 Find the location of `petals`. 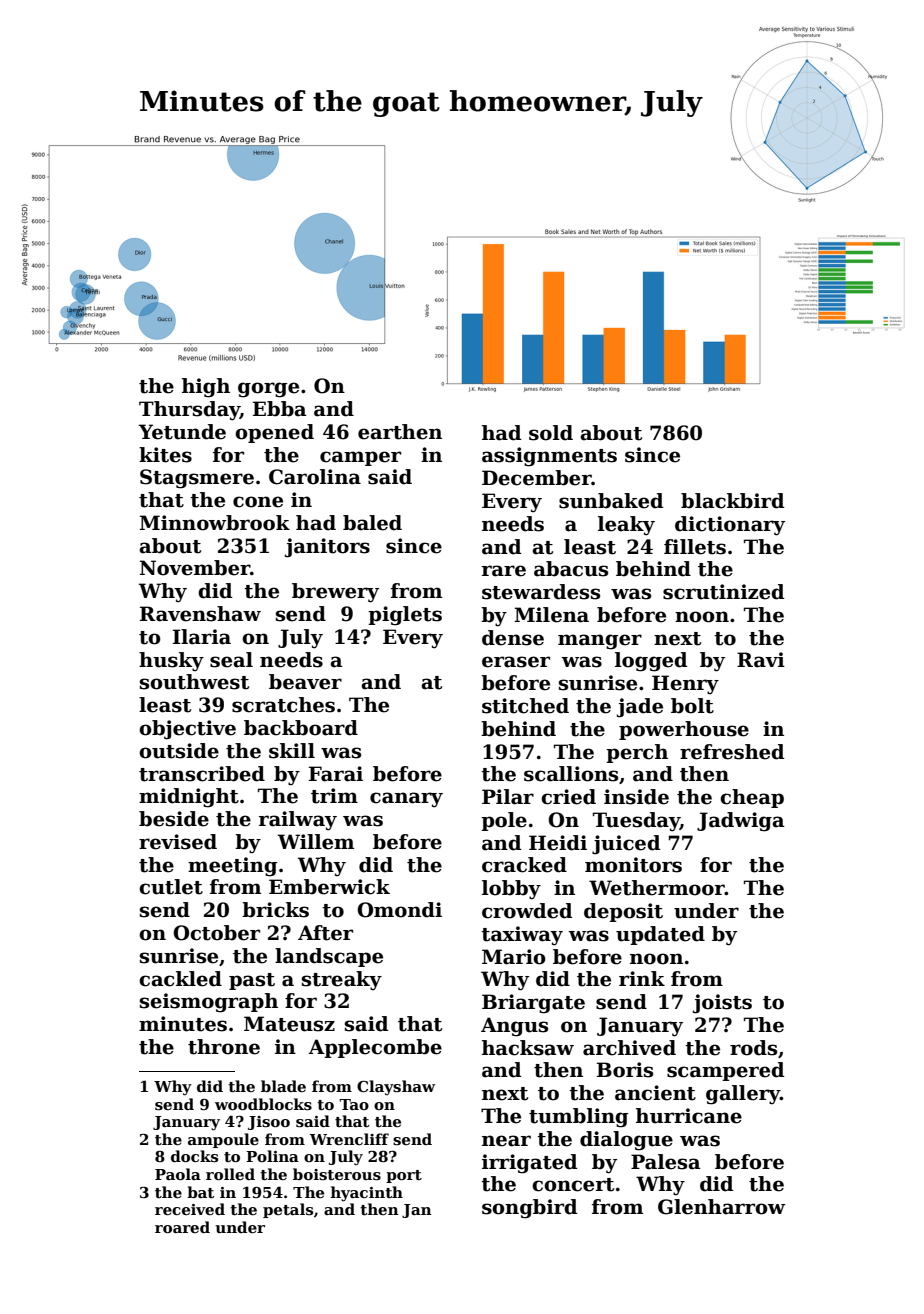

petals is located at coordinates (288, 1210).
